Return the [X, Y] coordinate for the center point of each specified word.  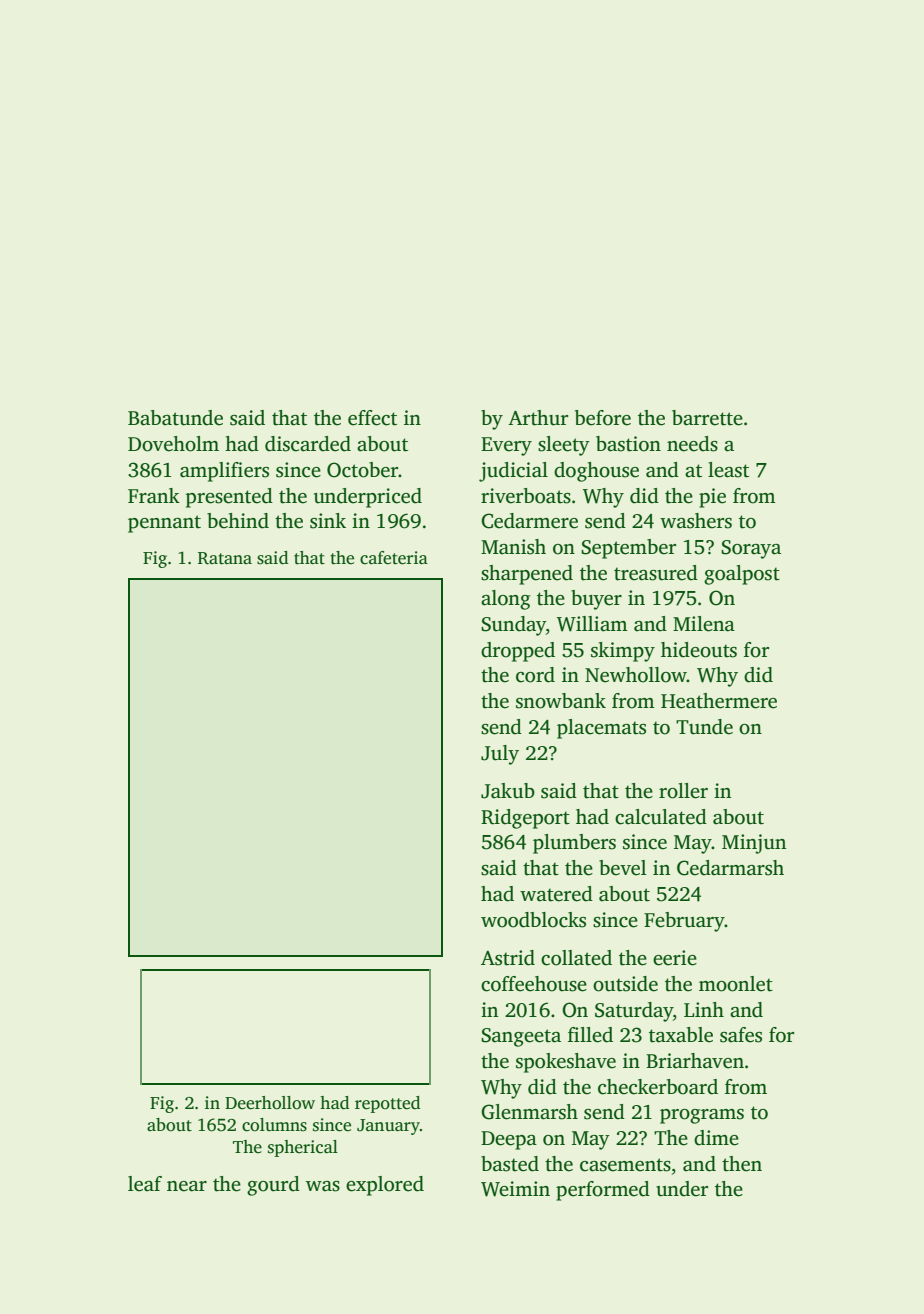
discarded [308, 444]
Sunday [513, 626]
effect [372, 418]
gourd [273, 1186]
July [500, 755]
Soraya [751, 549]
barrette [707, 418]
